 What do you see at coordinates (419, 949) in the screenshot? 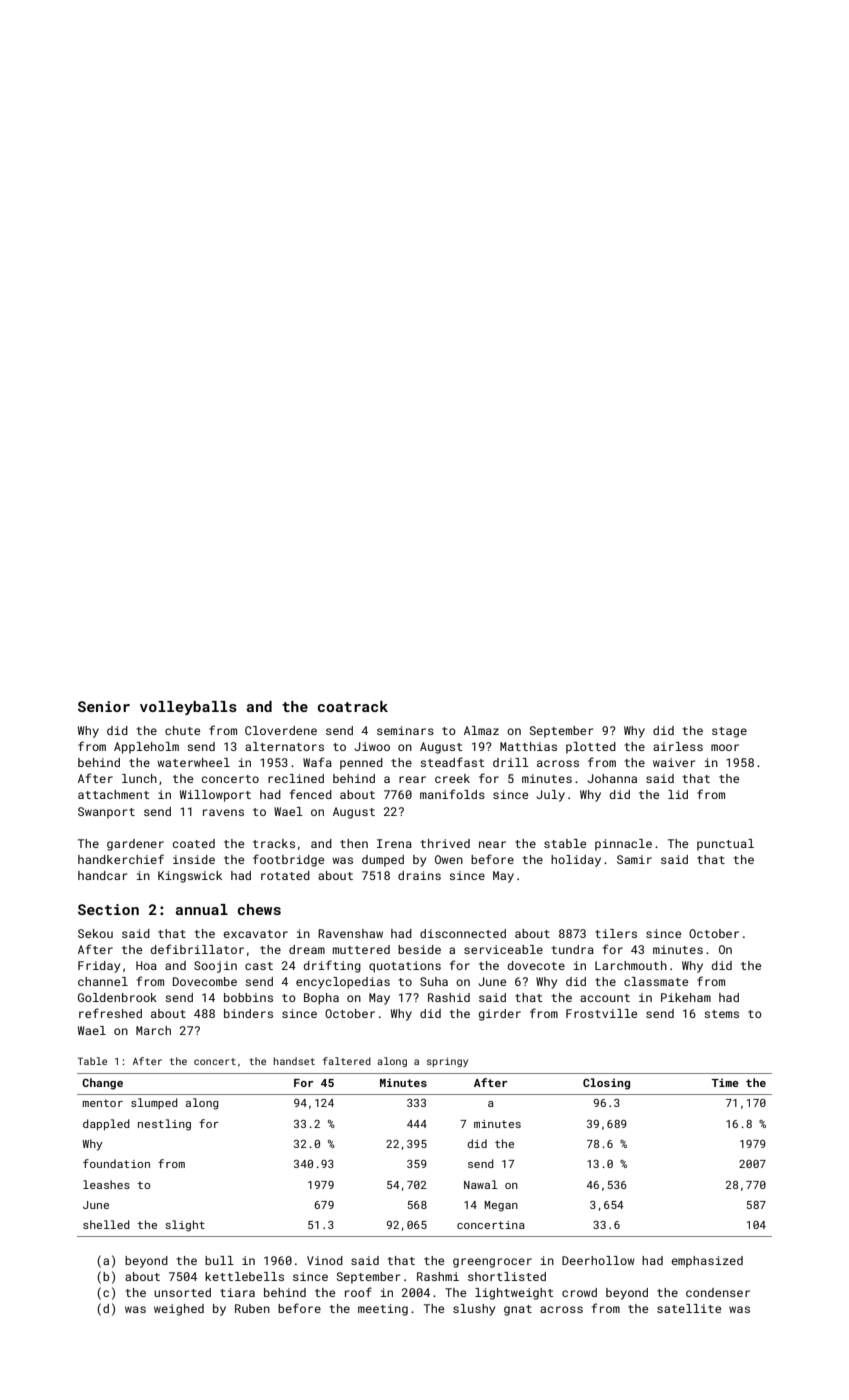
I see `beside` at bounding box center [419, 949].
